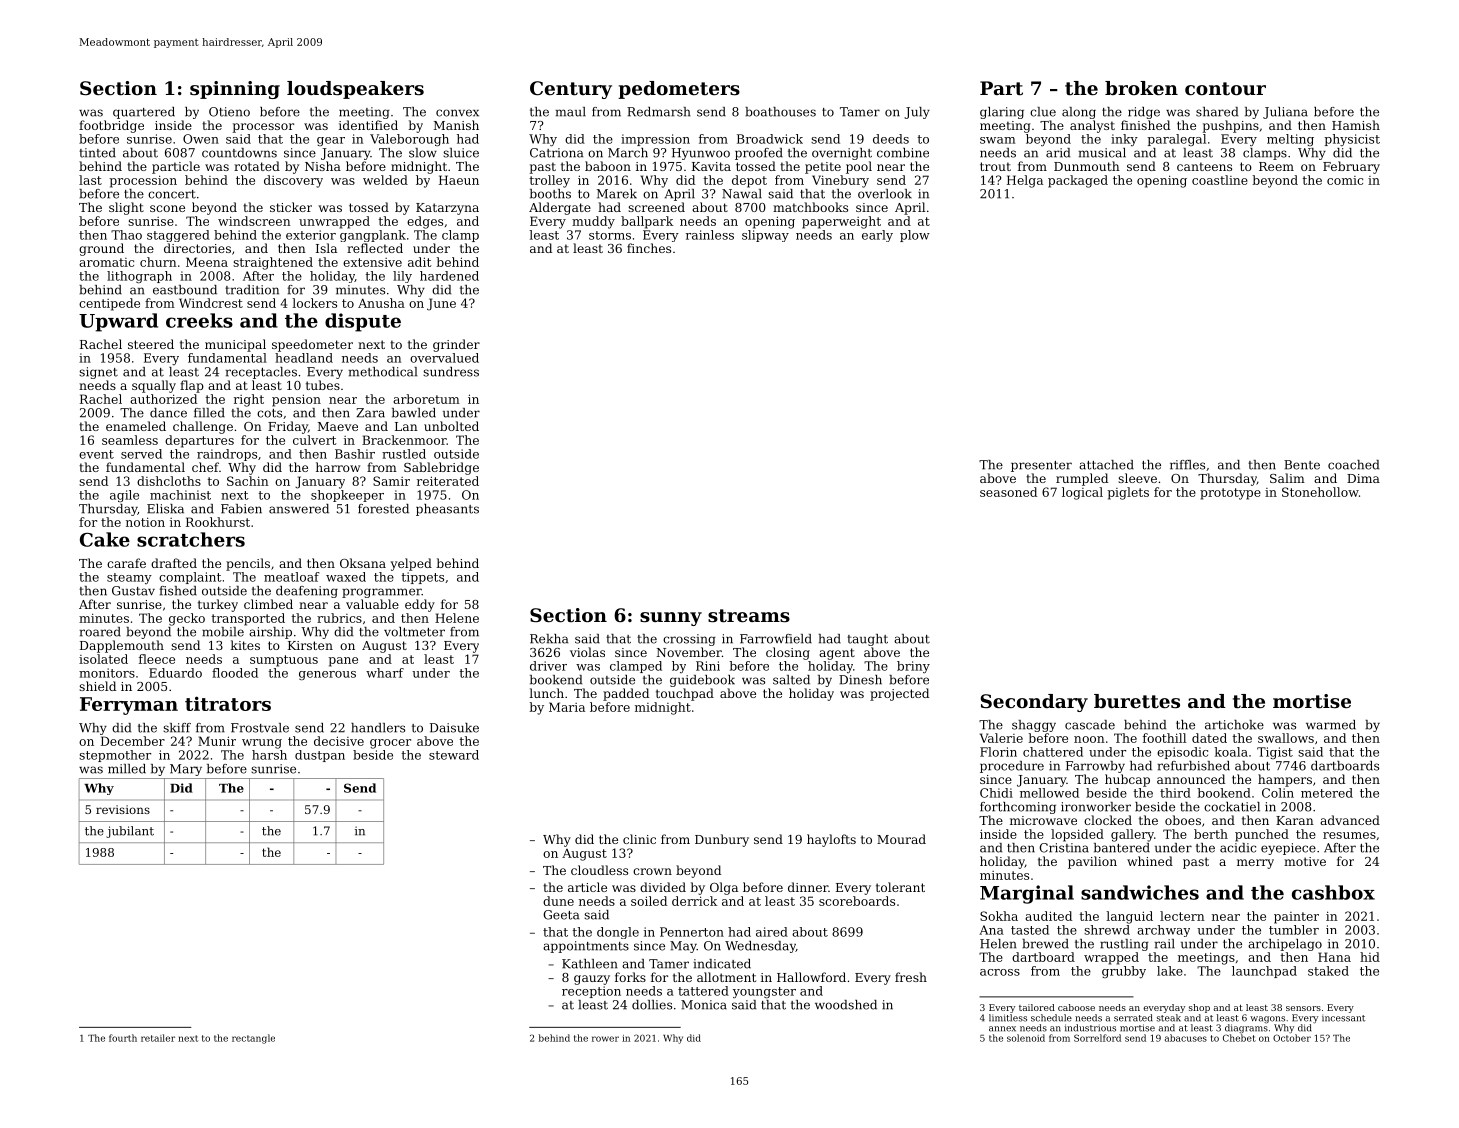 The width and height of the document is (1459, 1128). What do you see at coordinates (571, 90) in the document?
I see `Century` at bounding box center [571, 90].
